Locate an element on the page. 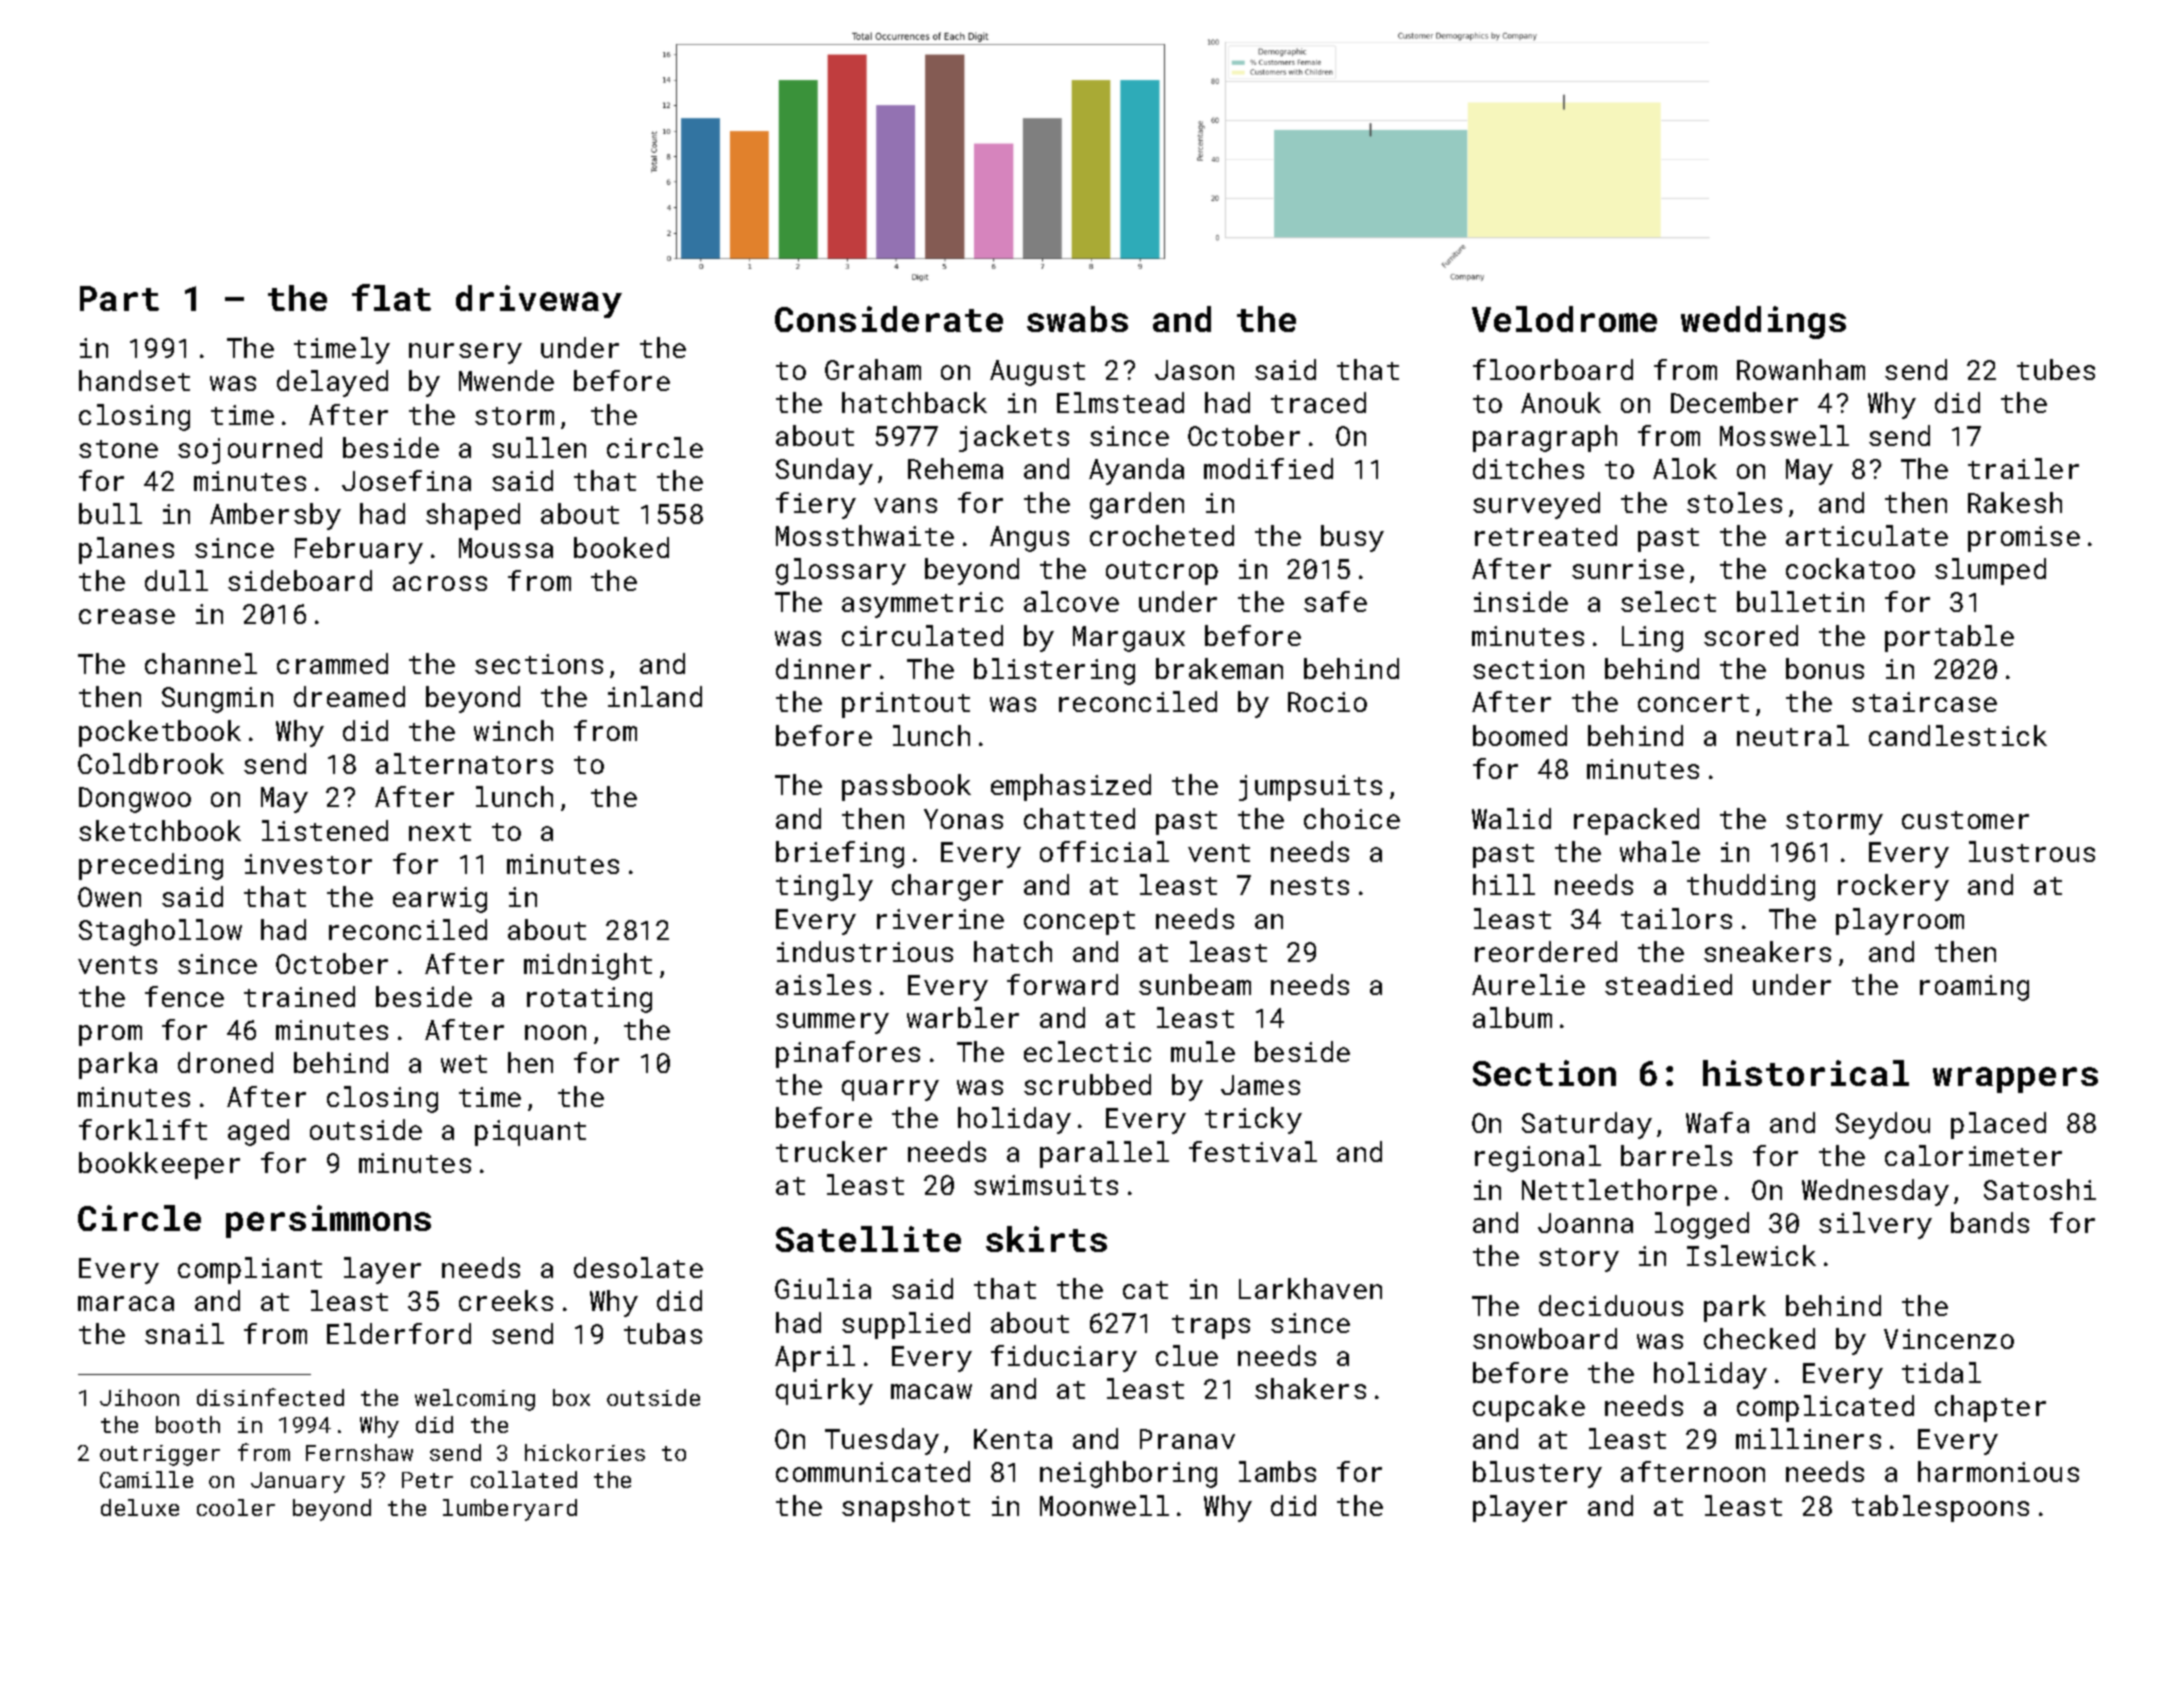 This document has height=1683, width=2178. tubes is located at coordinates (2056, 369).
